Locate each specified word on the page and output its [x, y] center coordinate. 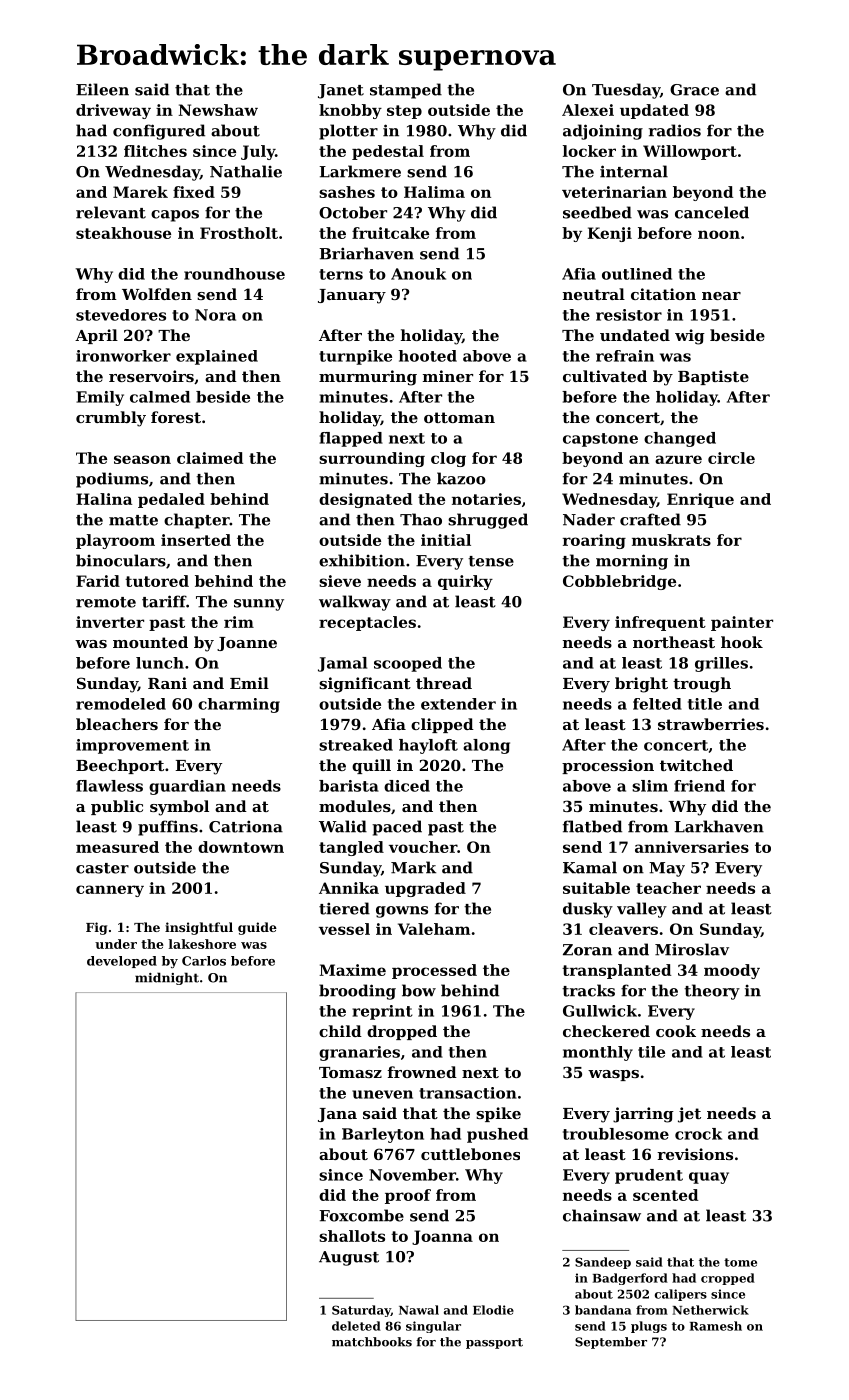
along [486, 746]
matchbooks [372, 1342]
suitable [596, 888]
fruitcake [390, 233]
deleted [356, 1326]
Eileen [102, 89]
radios [675, 130]
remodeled [121, 704]
